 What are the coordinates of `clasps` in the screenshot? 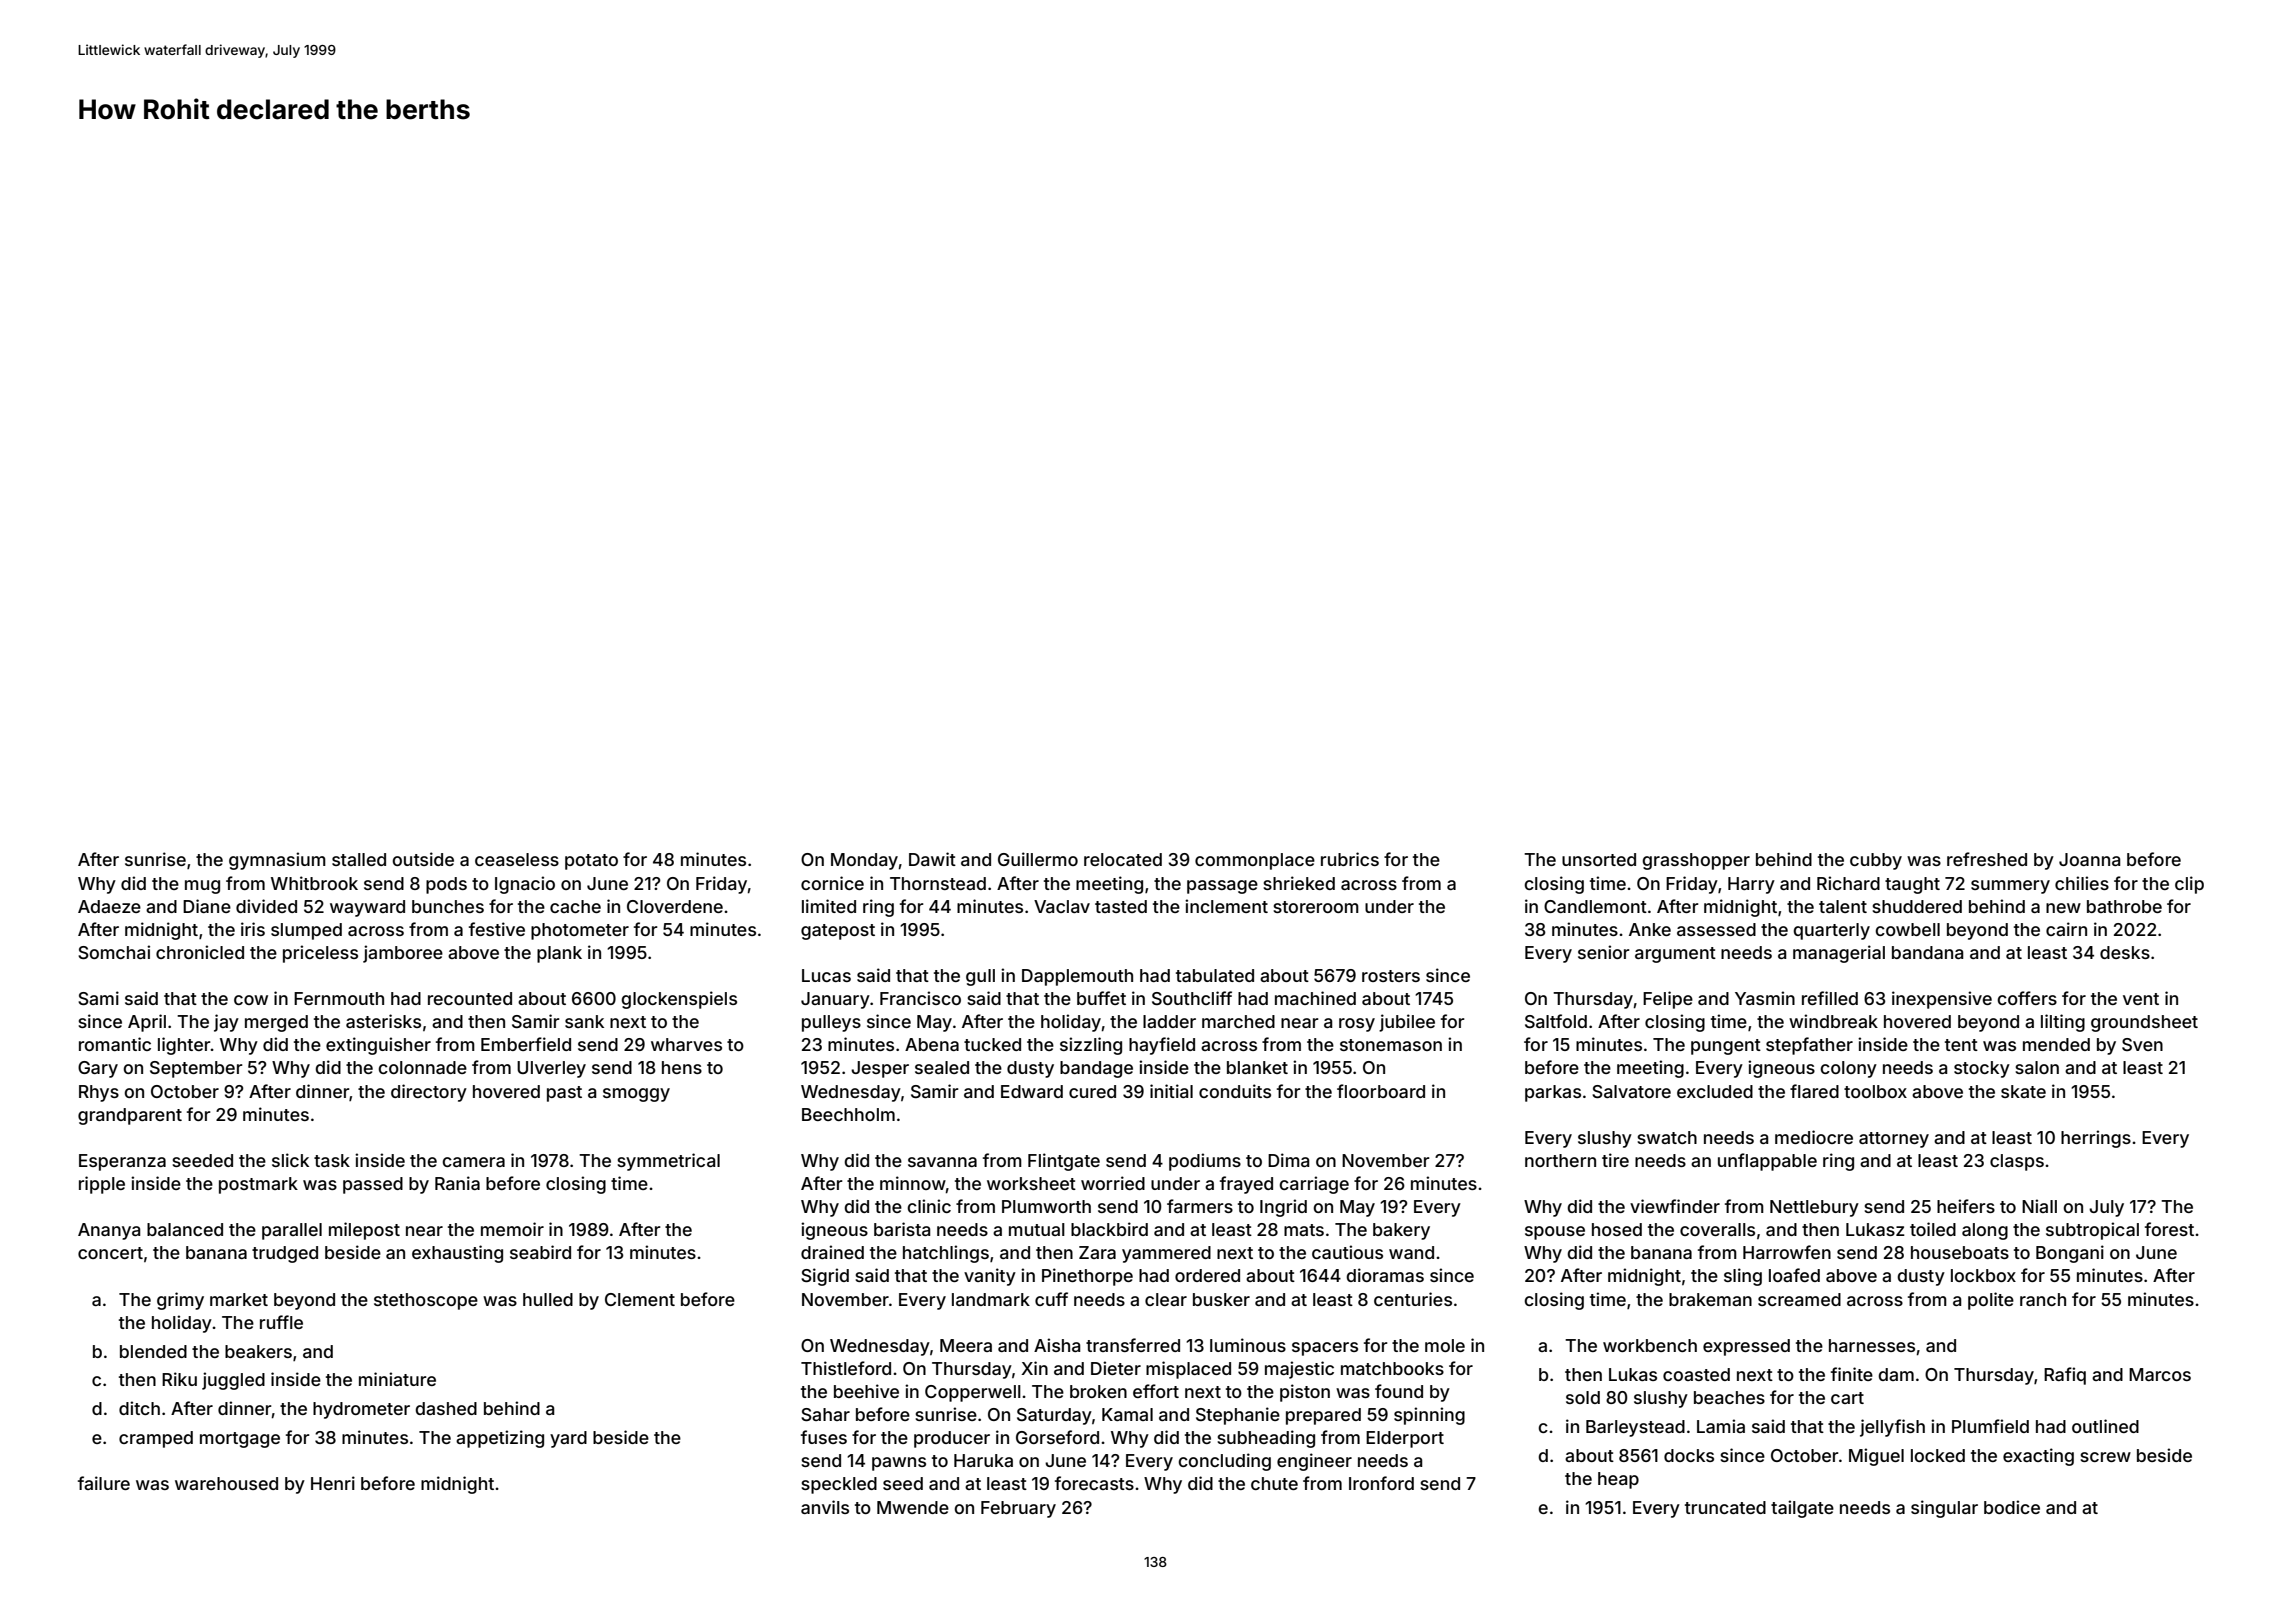 It's located at (2017, 1162).
